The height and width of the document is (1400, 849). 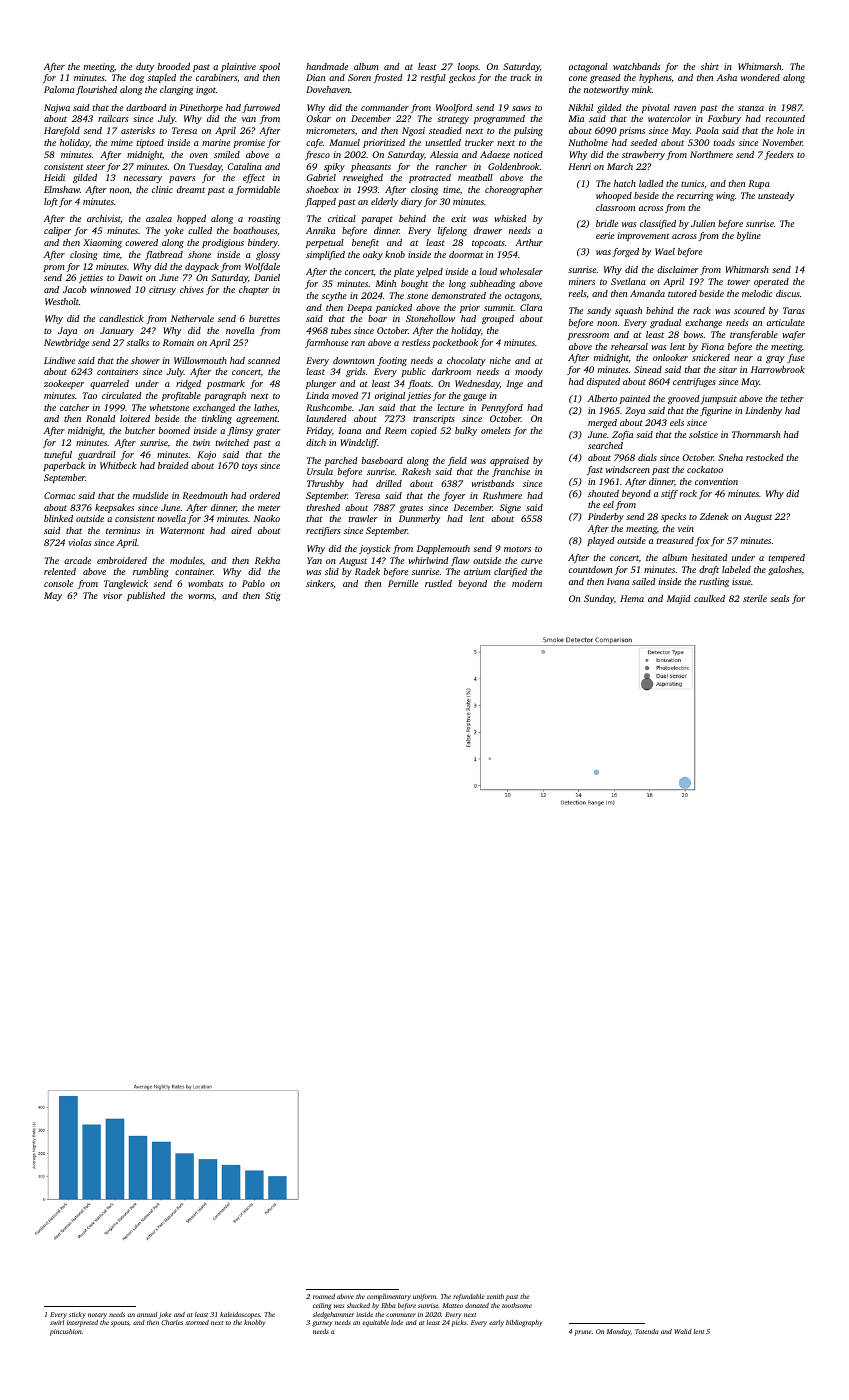 I want to click on octagonal, so click(x=588, y=67).
